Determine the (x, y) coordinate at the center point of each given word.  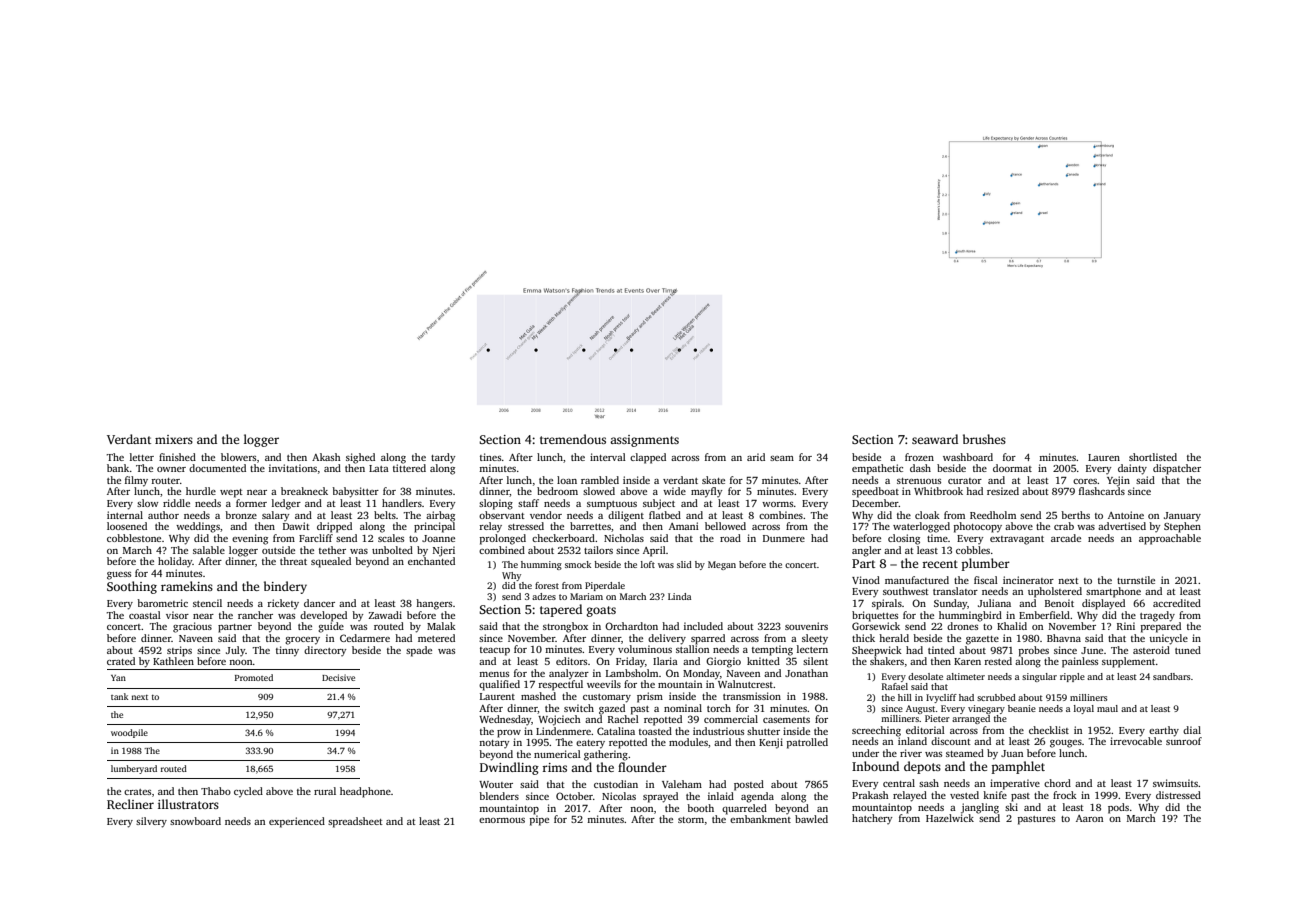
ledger (286, 504)
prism (650, 697)
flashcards (1102, 491)
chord (1057, 783)
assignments (644, 441)
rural (325, 791)
